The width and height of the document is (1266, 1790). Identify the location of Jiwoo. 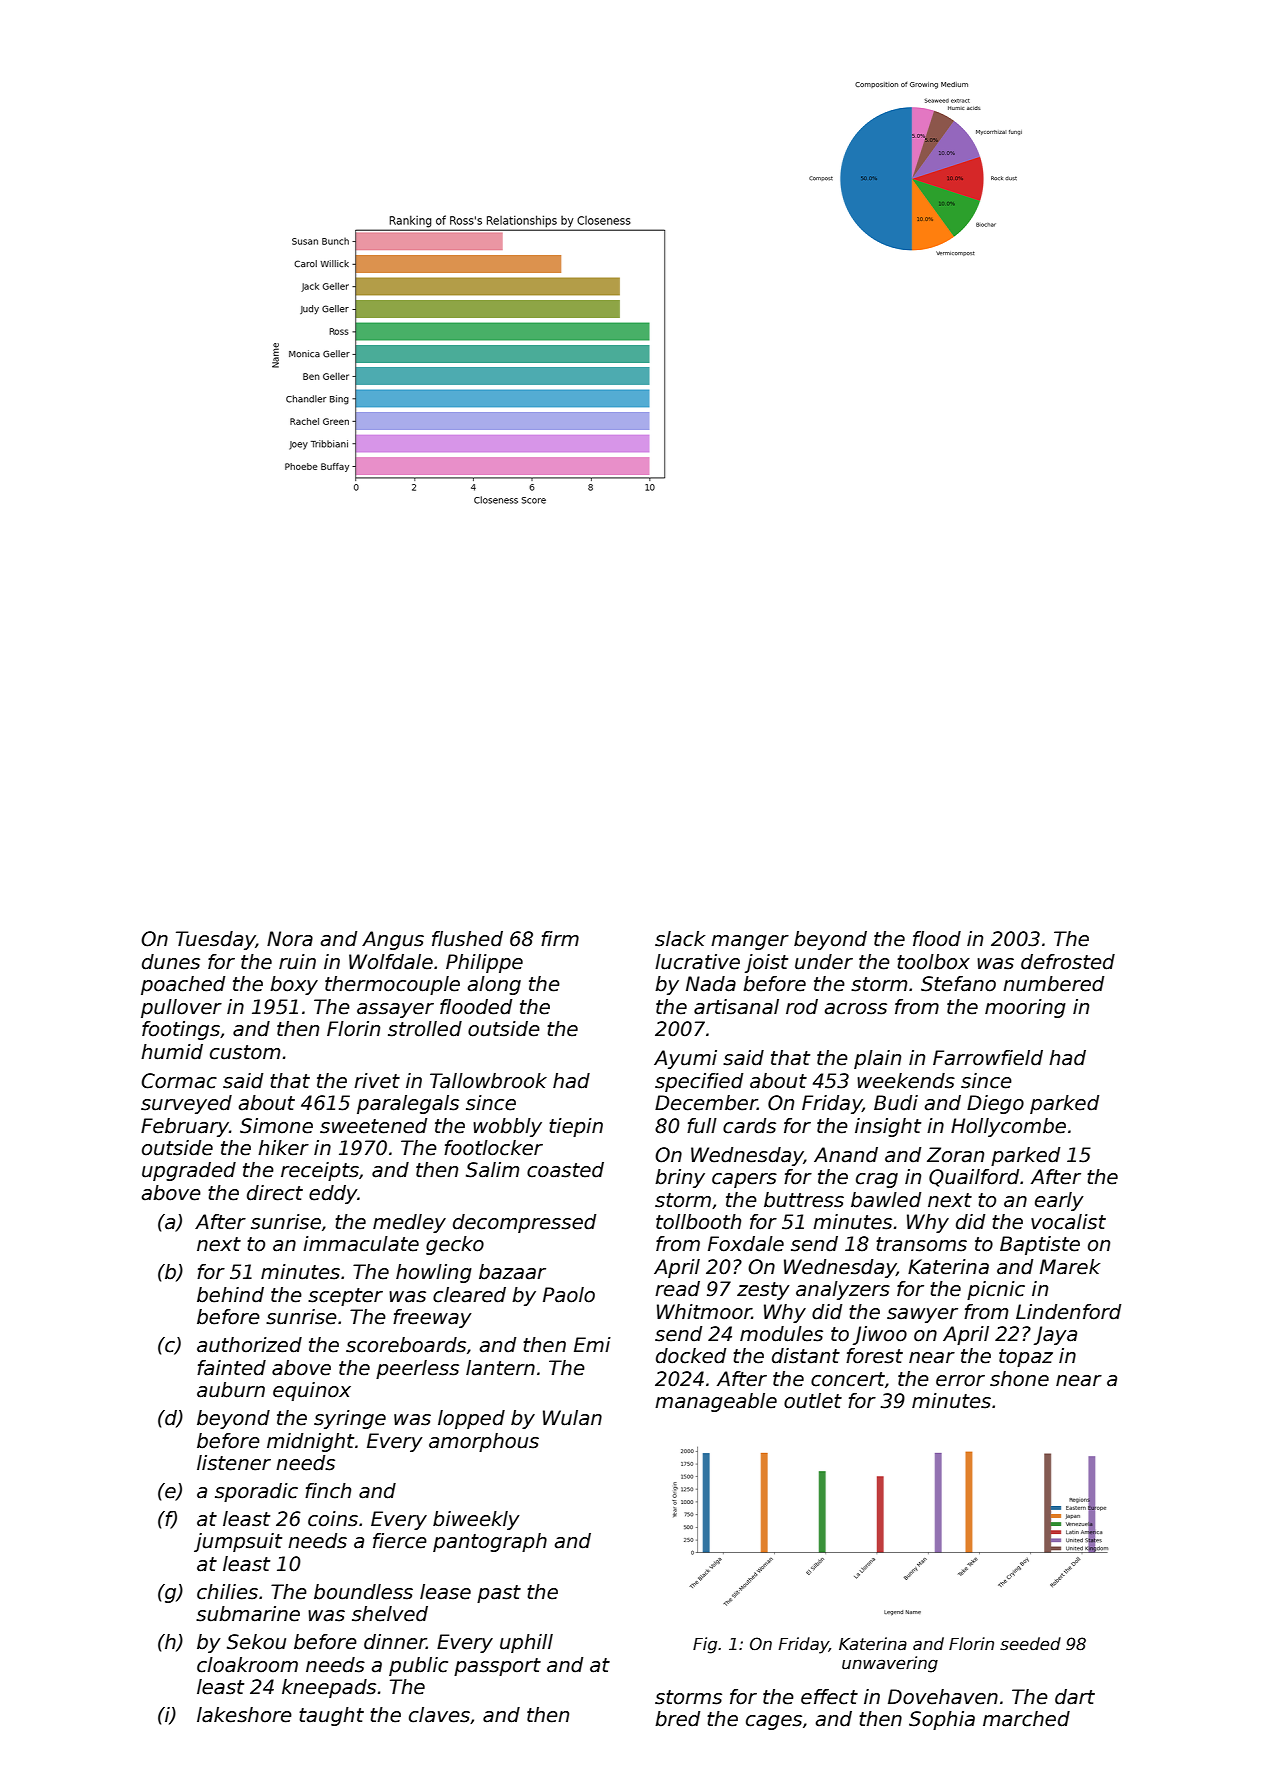
(880, 1335).
